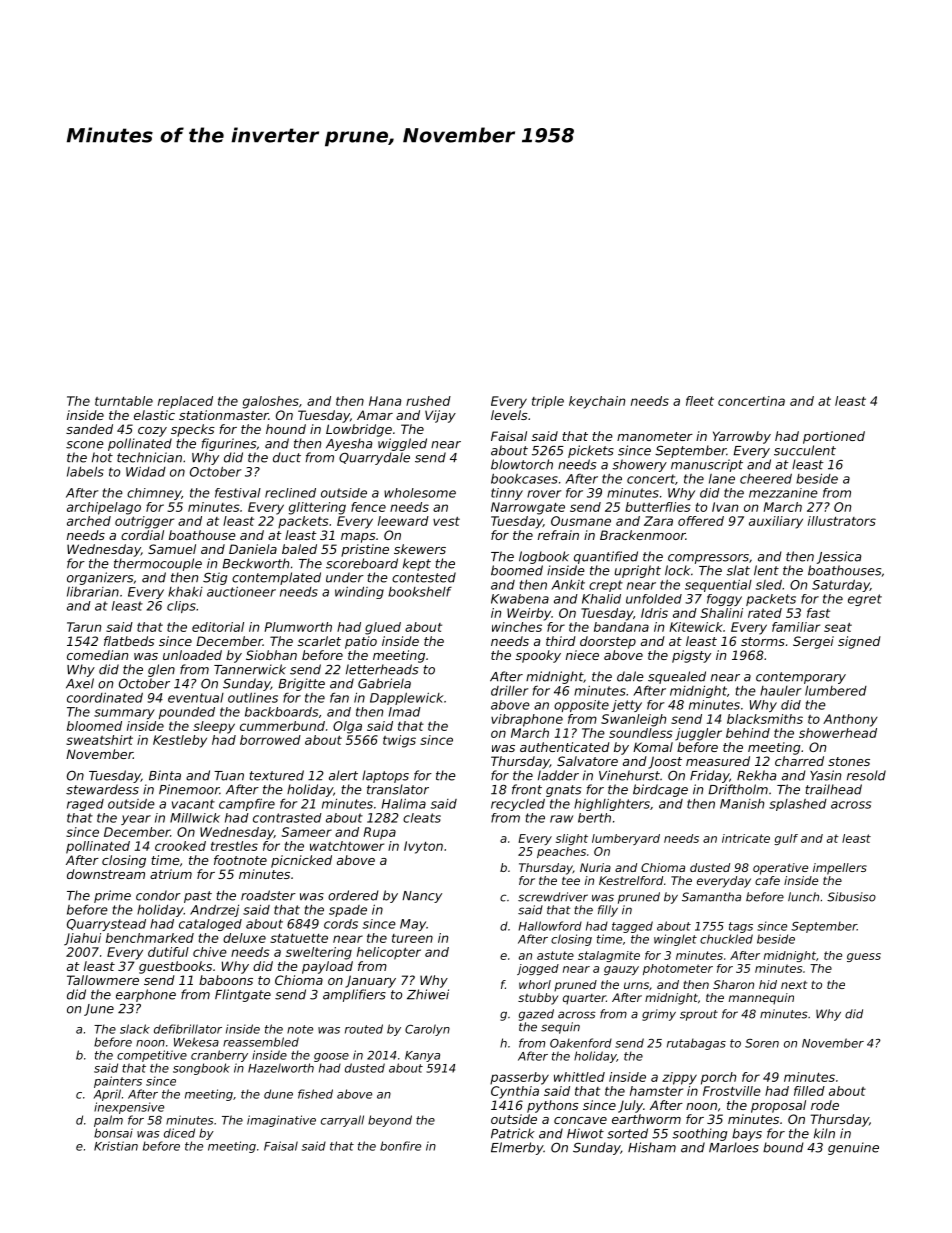 The height and width of the screenshot is (1233, 952). Describe the element at coordinates (276, 578) in the screenshot. I see `contemplated` at that location.
